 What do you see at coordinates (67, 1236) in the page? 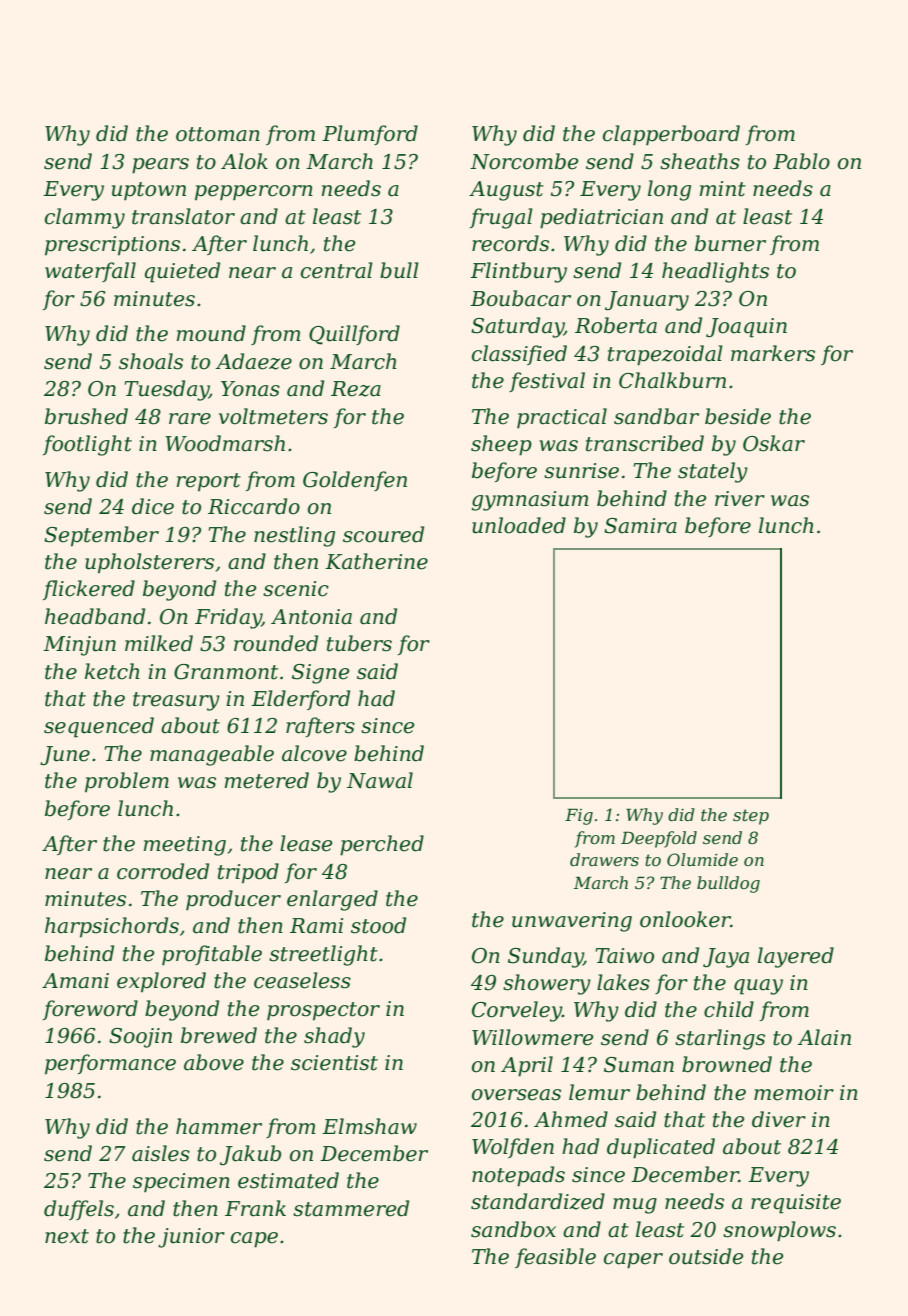
I see `next` at bounding box center [67, 1236].
